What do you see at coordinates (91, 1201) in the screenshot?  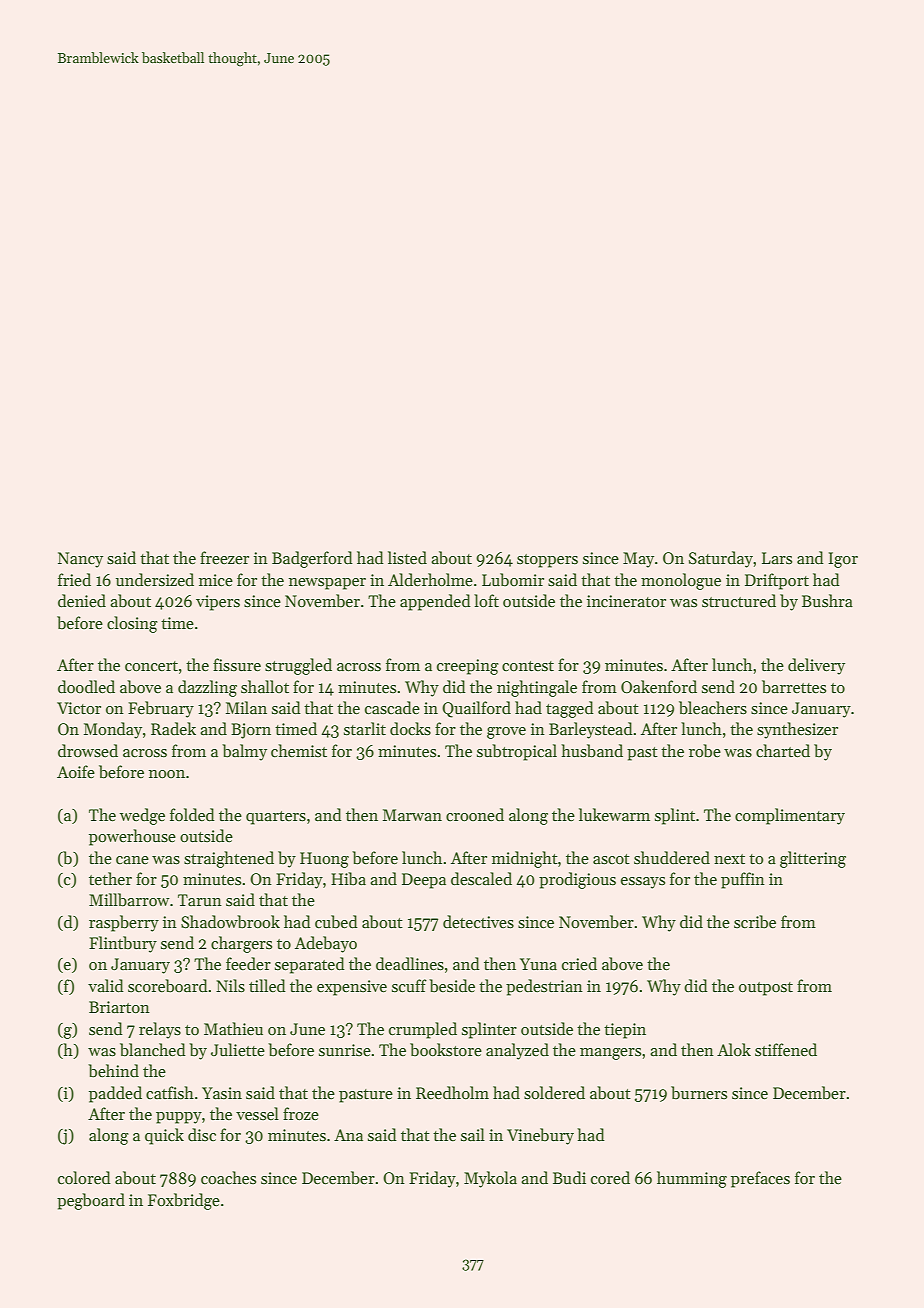 I see `pegboard` at bounding box center [91, 1201].
